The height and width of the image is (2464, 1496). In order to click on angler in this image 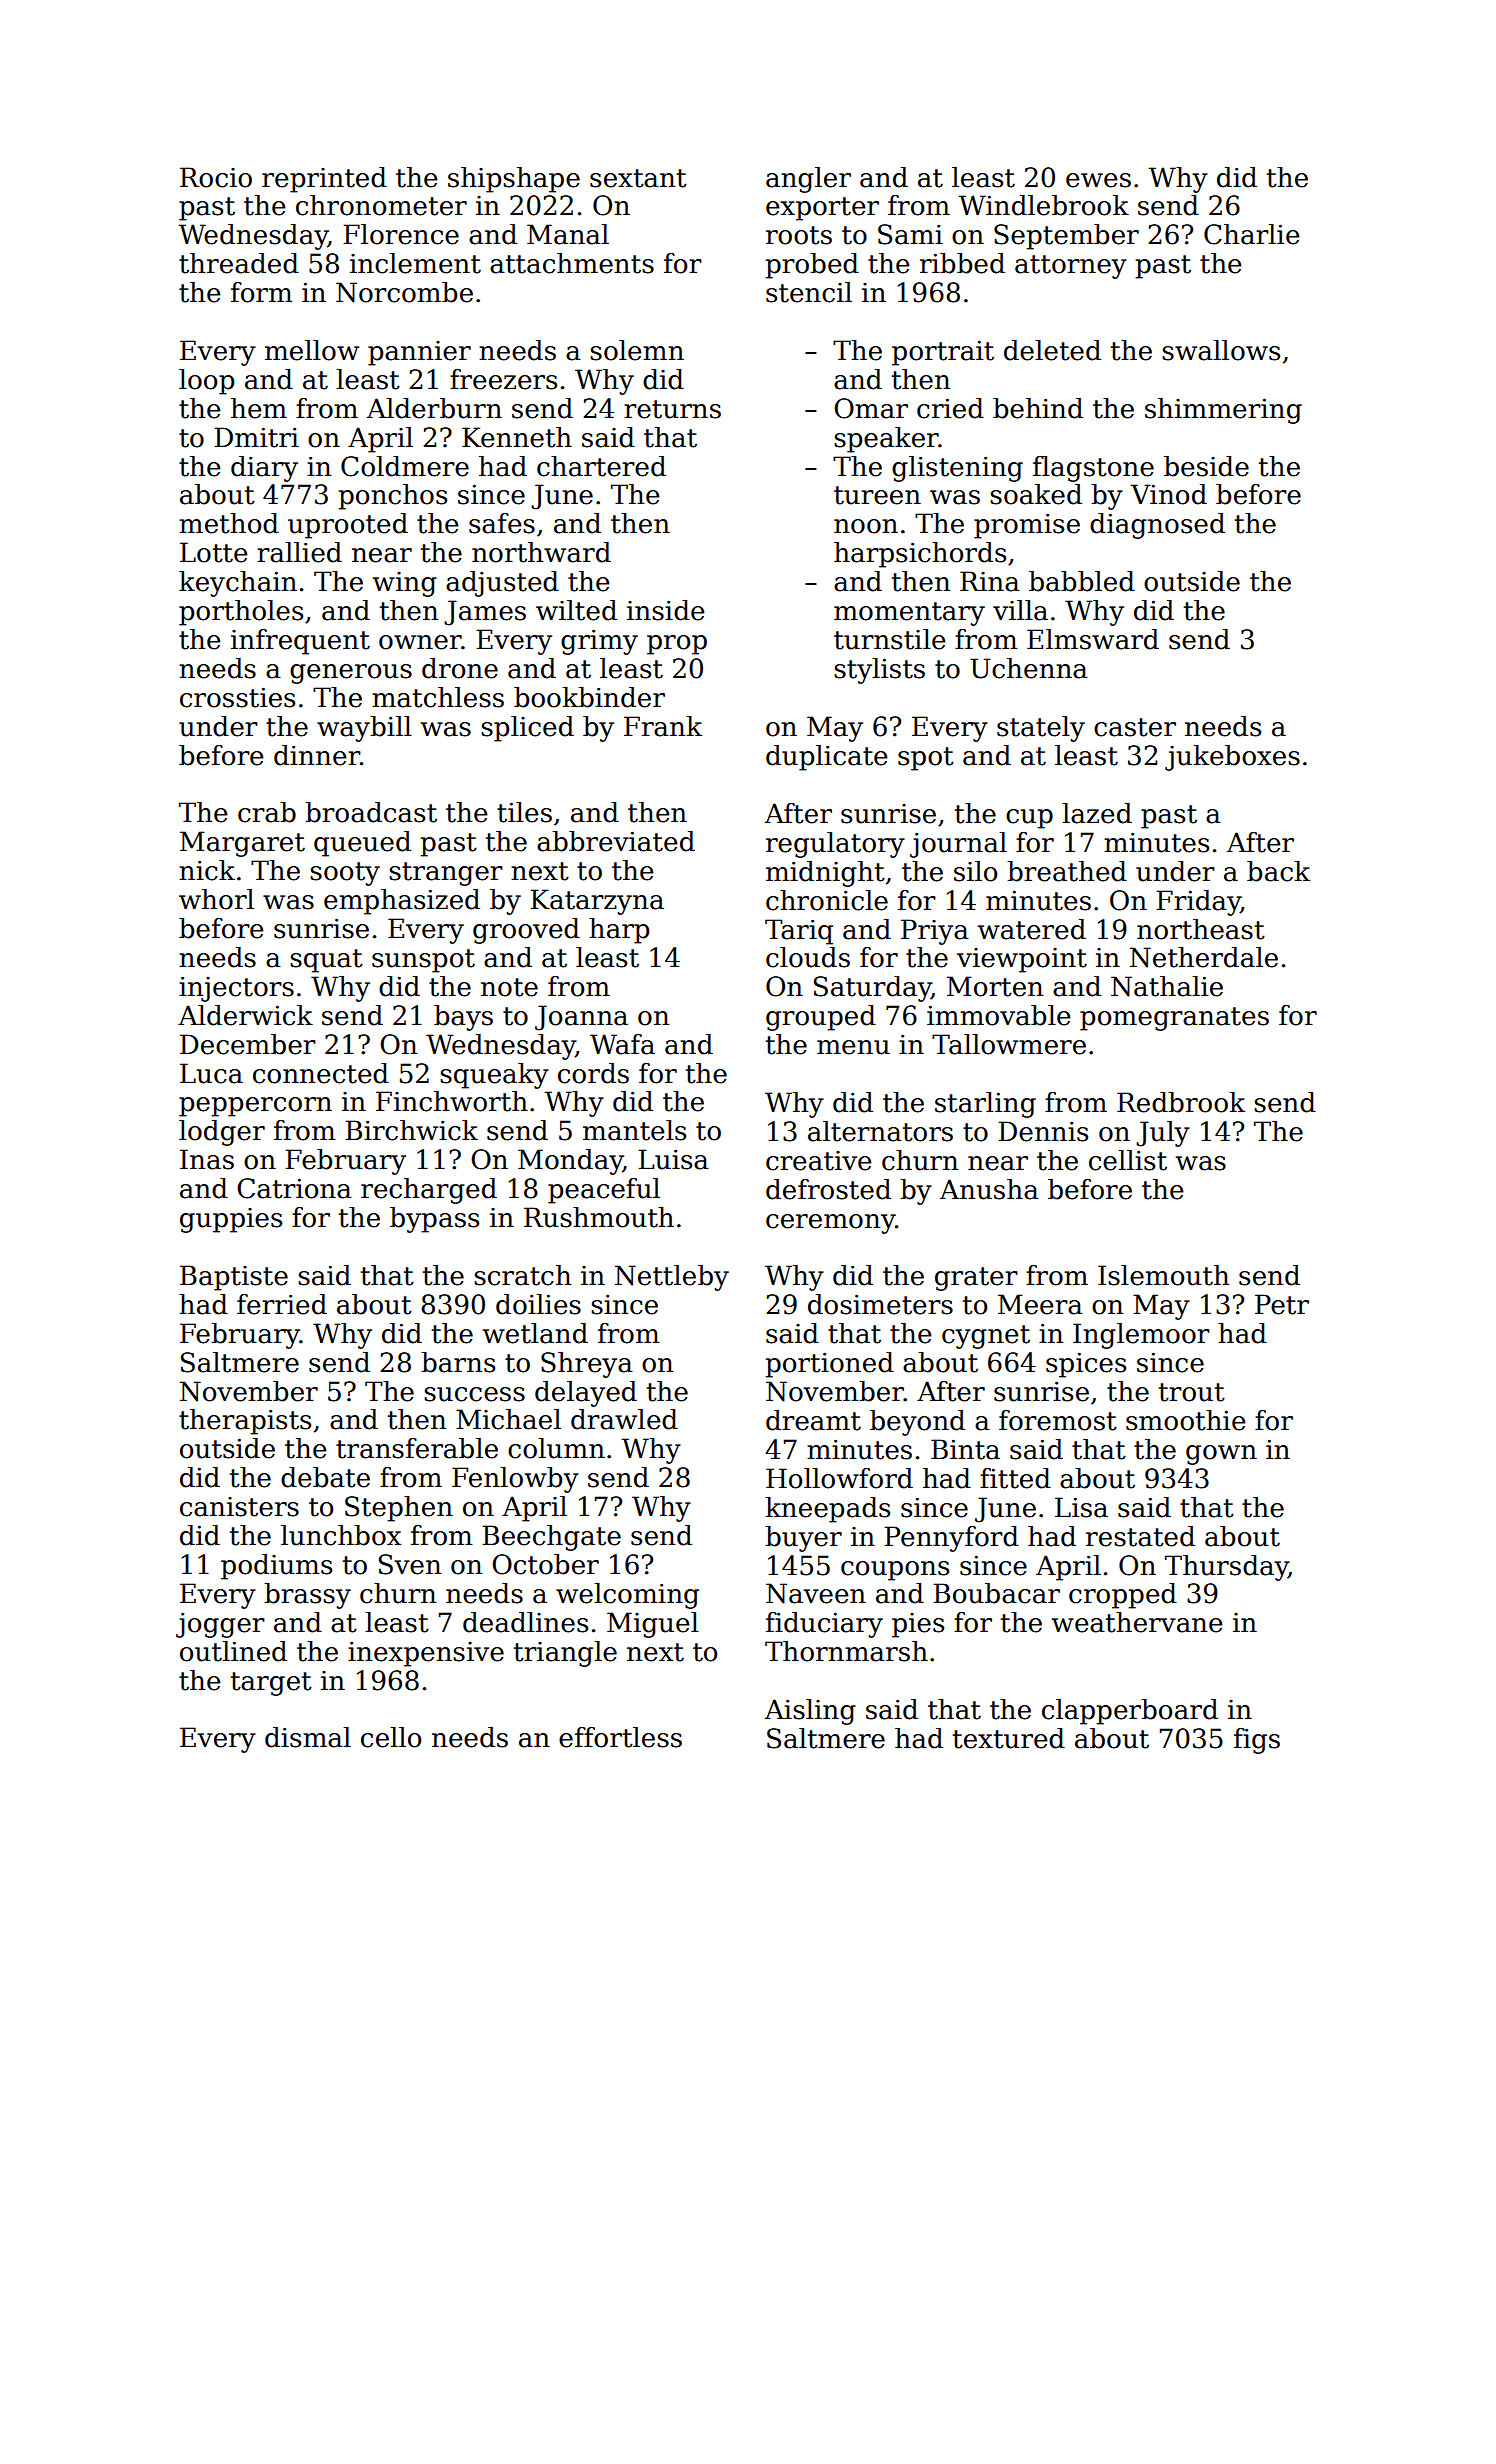, I will do `click(808, 180)`.
